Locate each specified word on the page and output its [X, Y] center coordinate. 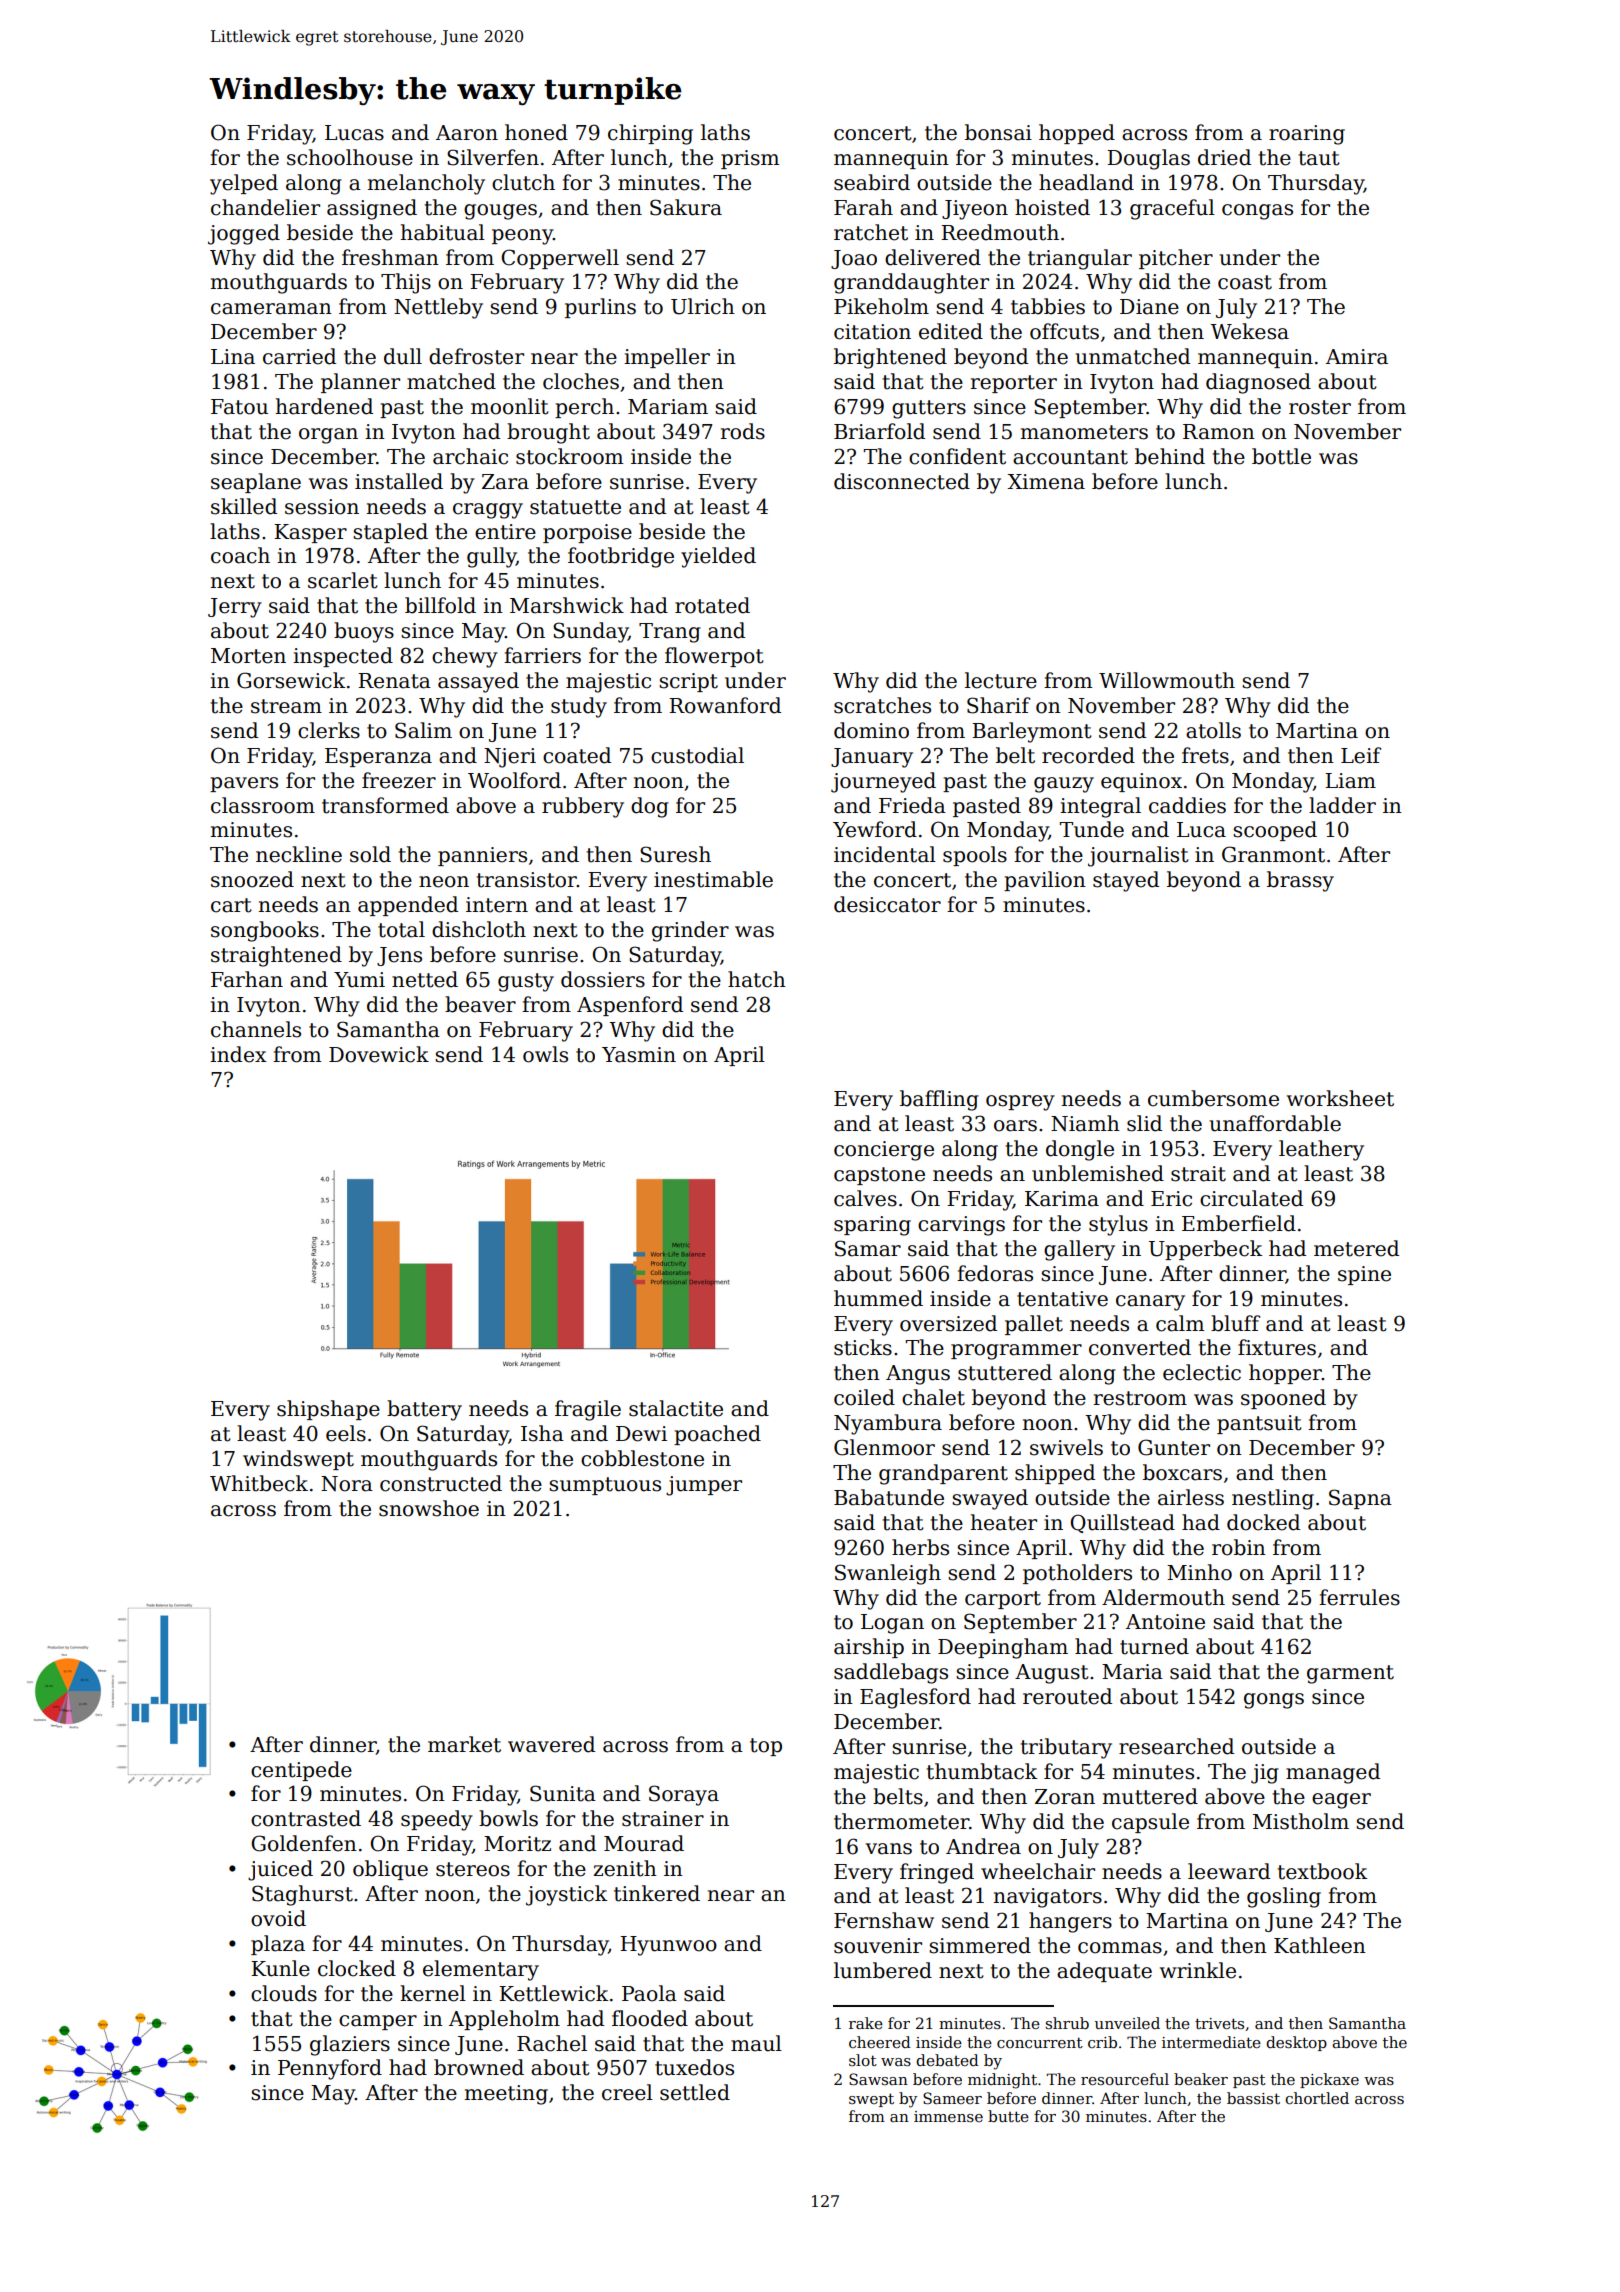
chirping [650, 134]
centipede [301, 1771]
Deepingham [1003, 1648]
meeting [506, 2095]
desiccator [887, 904]
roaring [1307, 135]
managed [1333, 1773]
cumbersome [1213, 1098]
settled [695, 2092]
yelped [244, 184]
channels [256, 1029]
